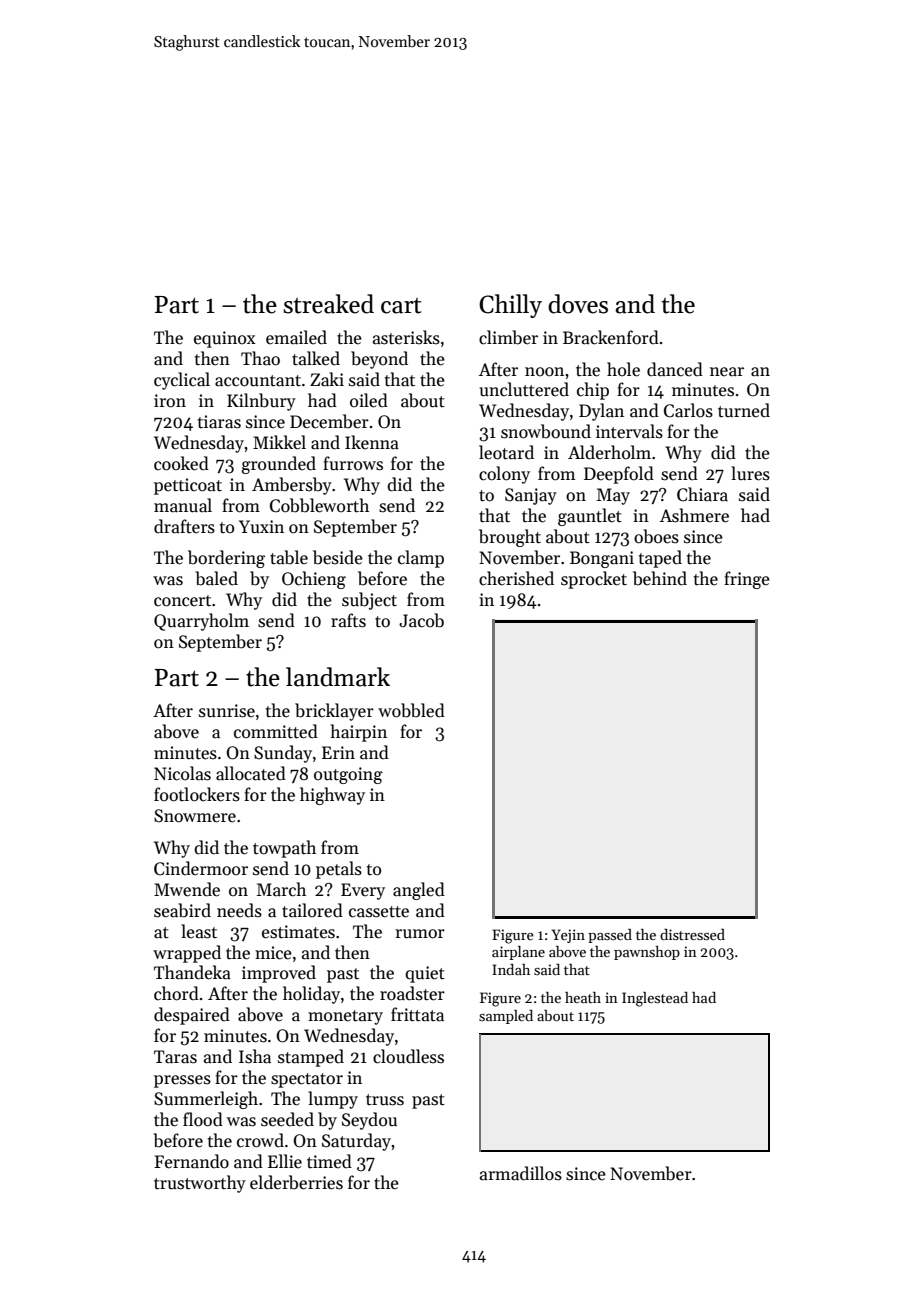 The height and width of the image is (1311, 924). Describe the element at coordinates (516, 578) in the image. I see `cherished` at that location.
